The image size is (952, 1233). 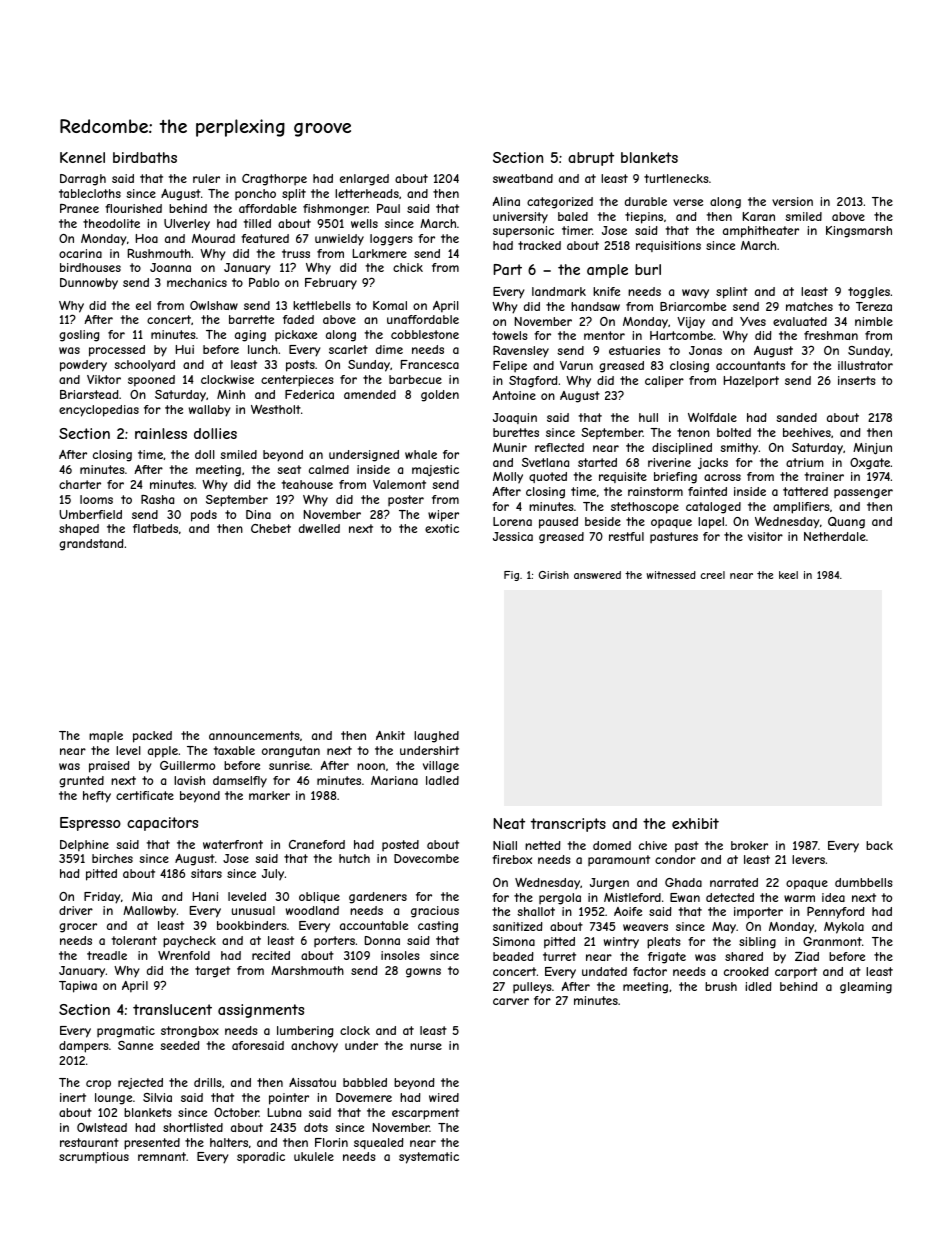 I want to click on Kingsmarsh, so click(x=859, y=232).
